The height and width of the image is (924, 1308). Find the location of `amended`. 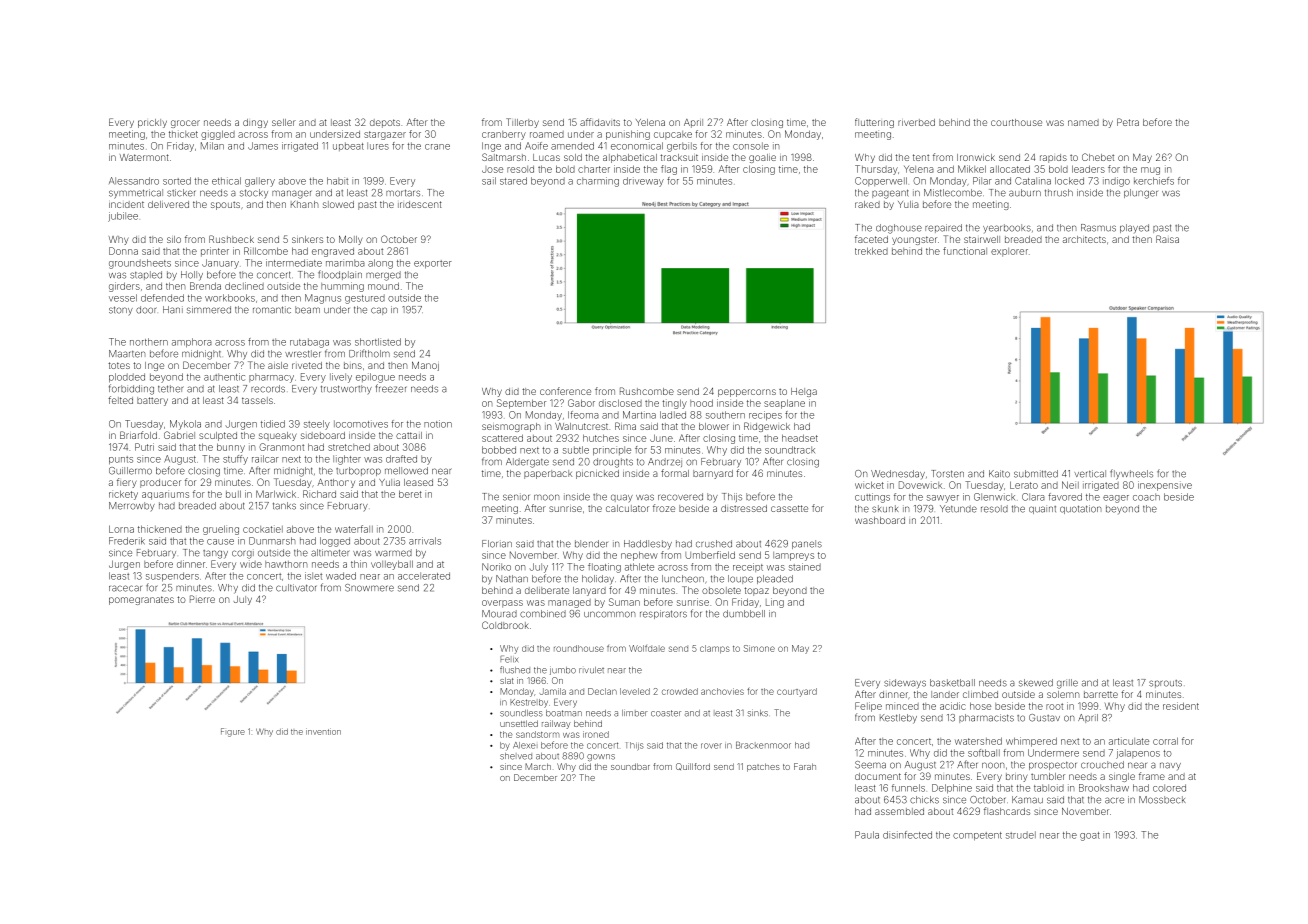

amended is located at coordinates (572, 146).
